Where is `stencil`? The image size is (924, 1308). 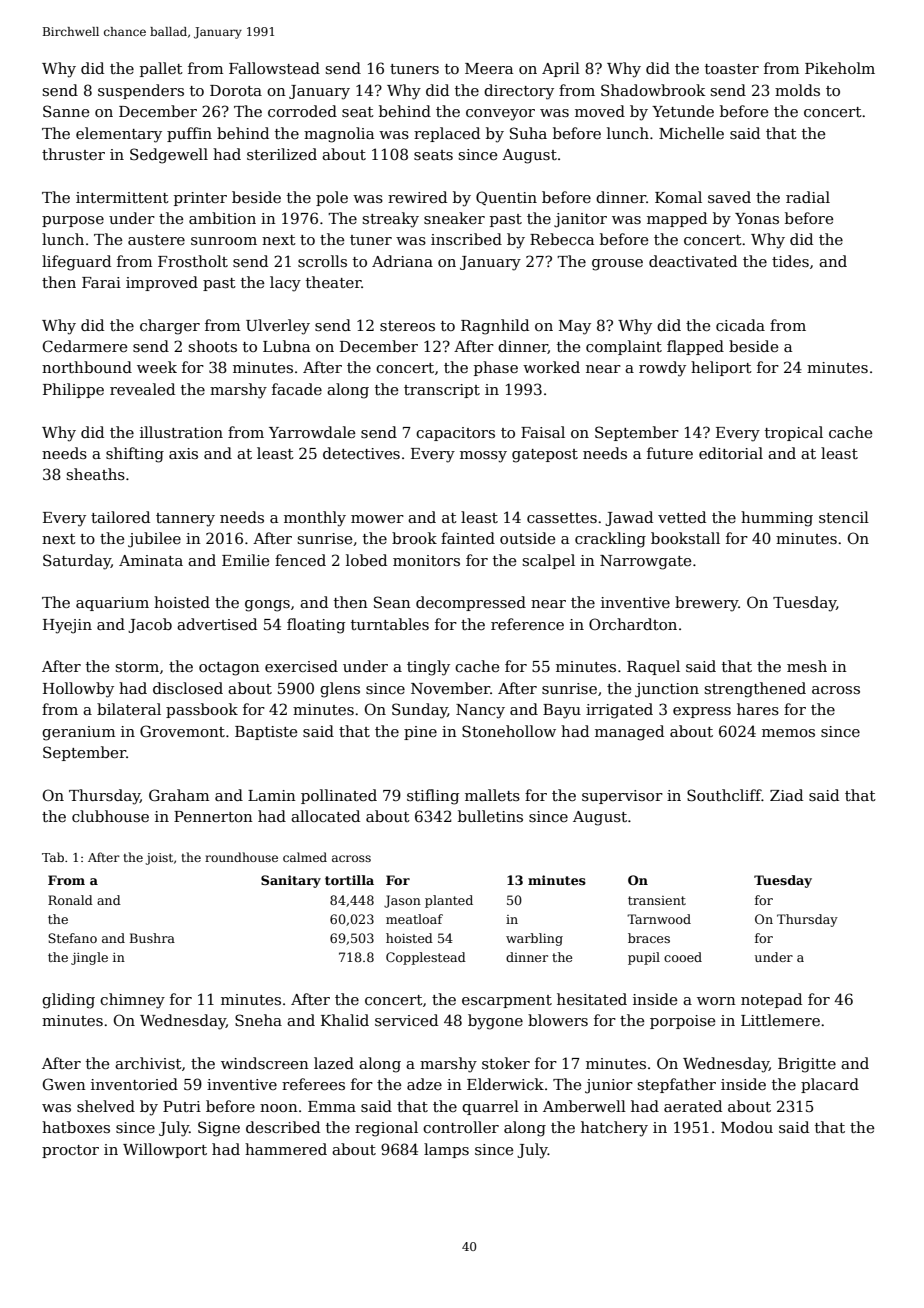 stencil is located at coordinates (844, 517).
